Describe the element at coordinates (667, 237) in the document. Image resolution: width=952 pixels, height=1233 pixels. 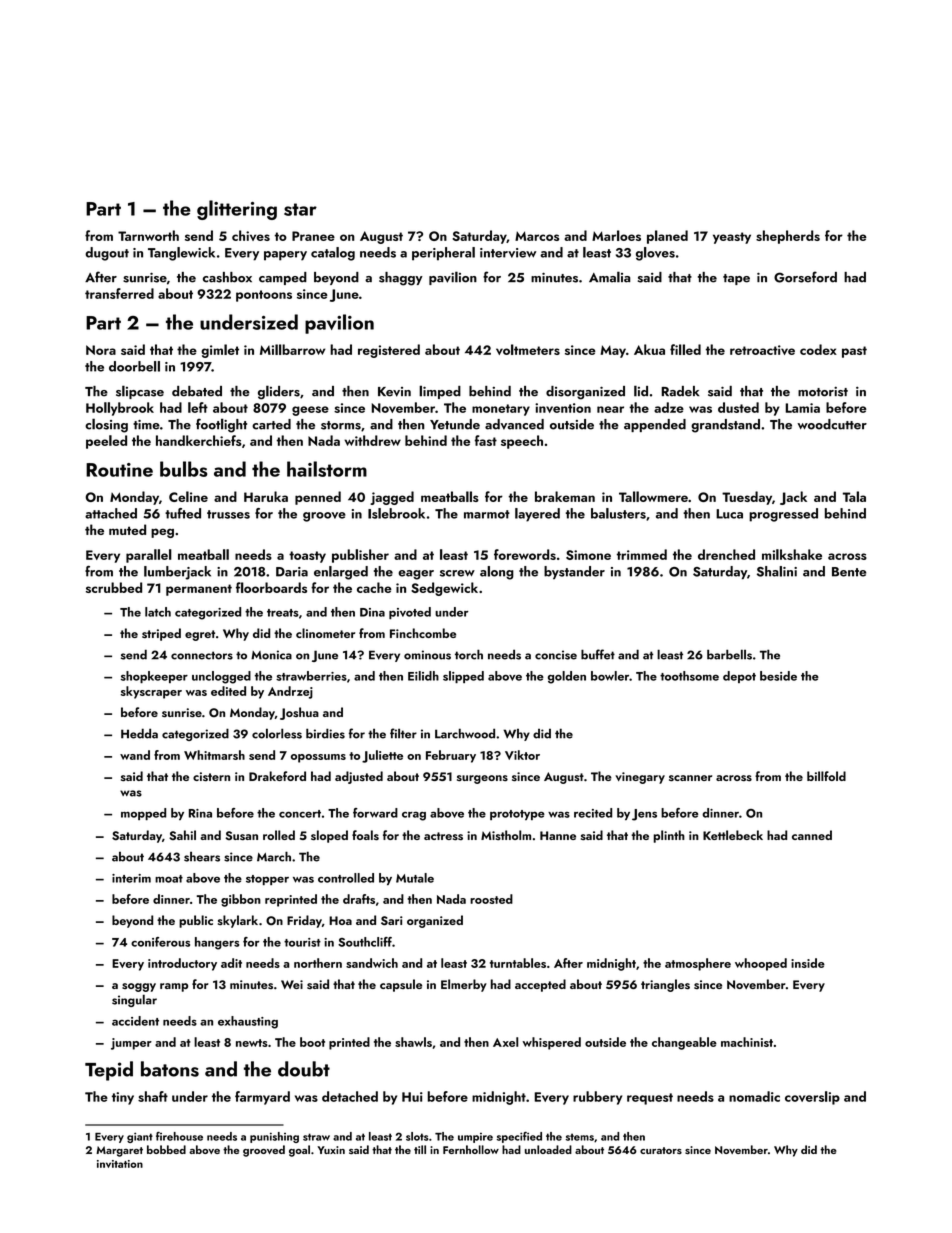
I see `planed` at that location.
